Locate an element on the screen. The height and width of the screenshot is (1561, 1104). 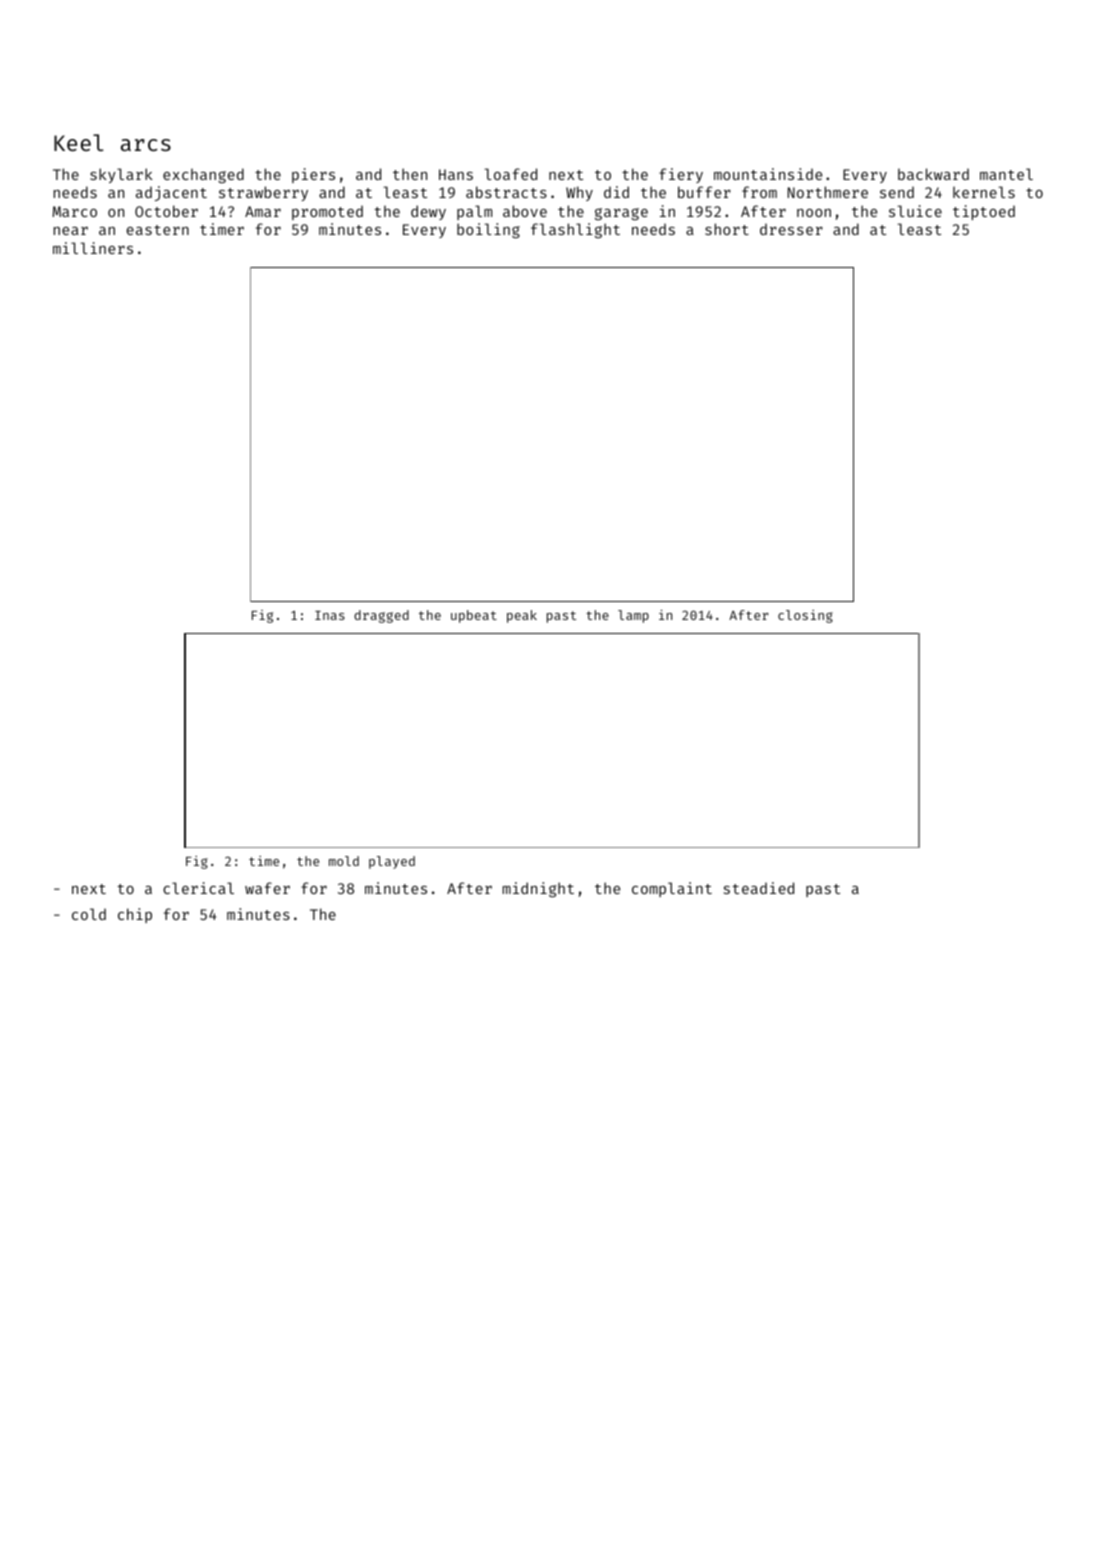
midnight is located at coordinates (538, 889).
